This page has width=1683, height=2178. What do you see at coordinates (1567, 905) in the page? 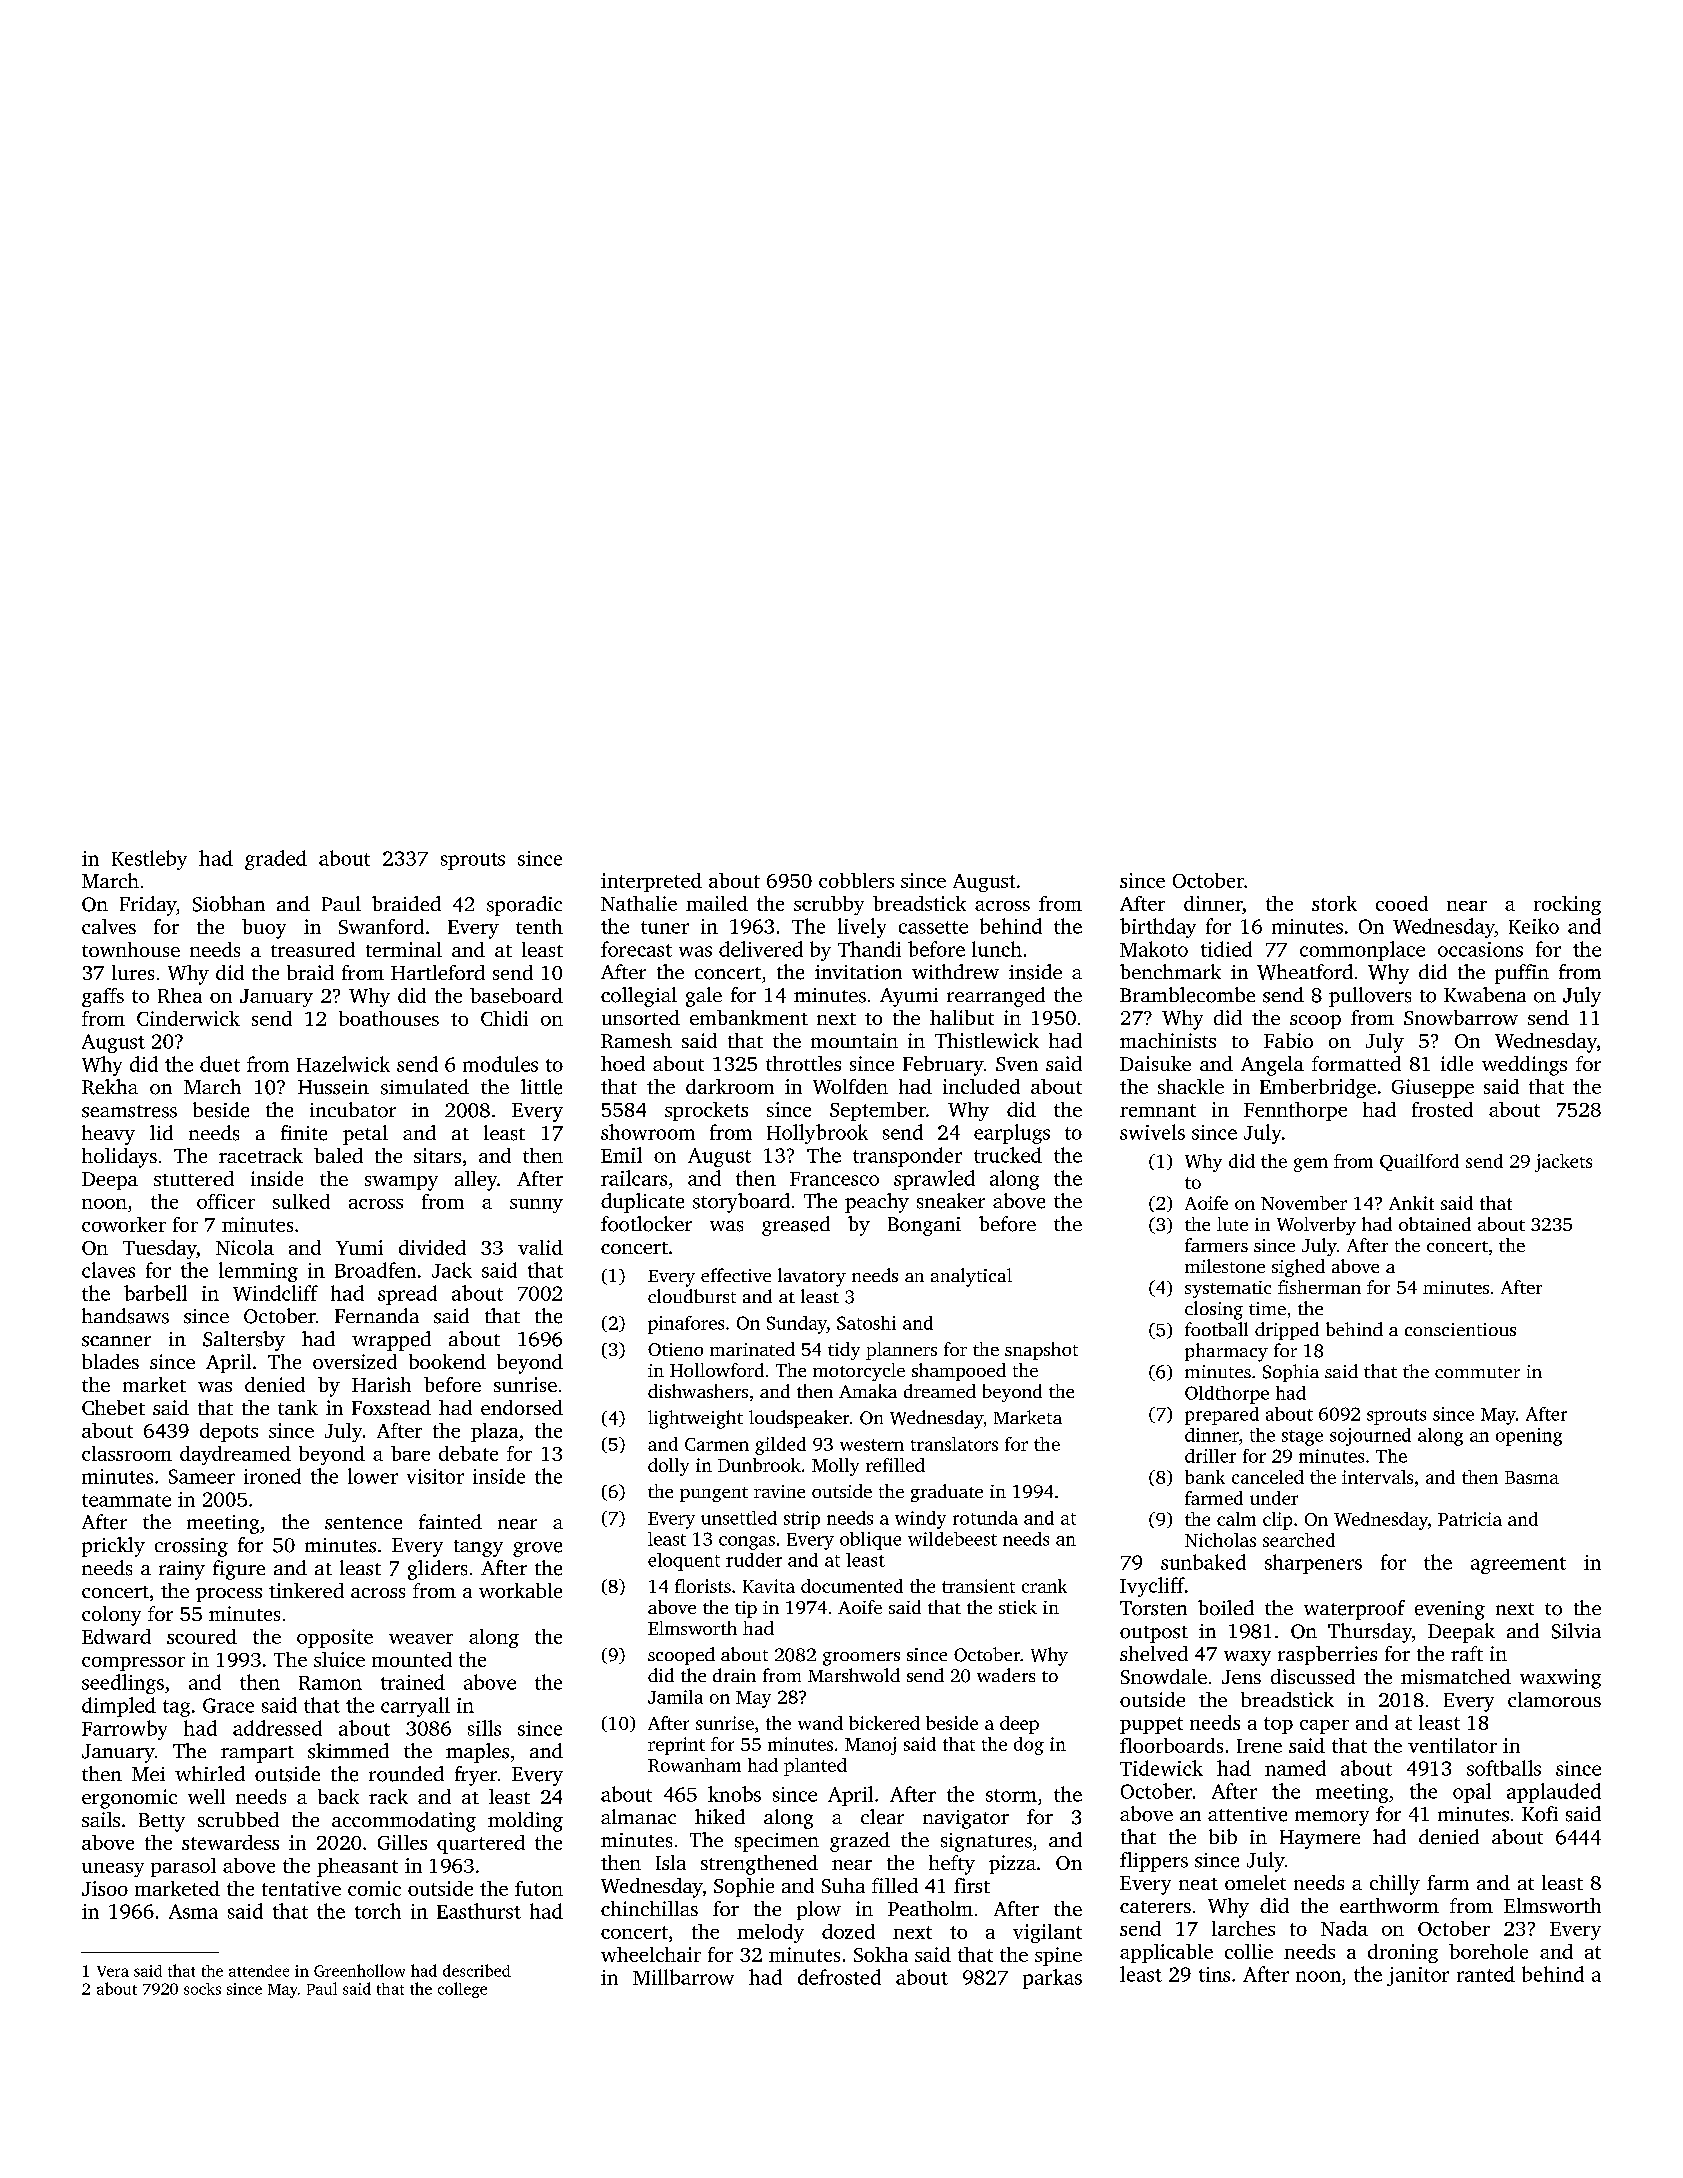
I see `rocking` at bounding box center [1567, 905].
